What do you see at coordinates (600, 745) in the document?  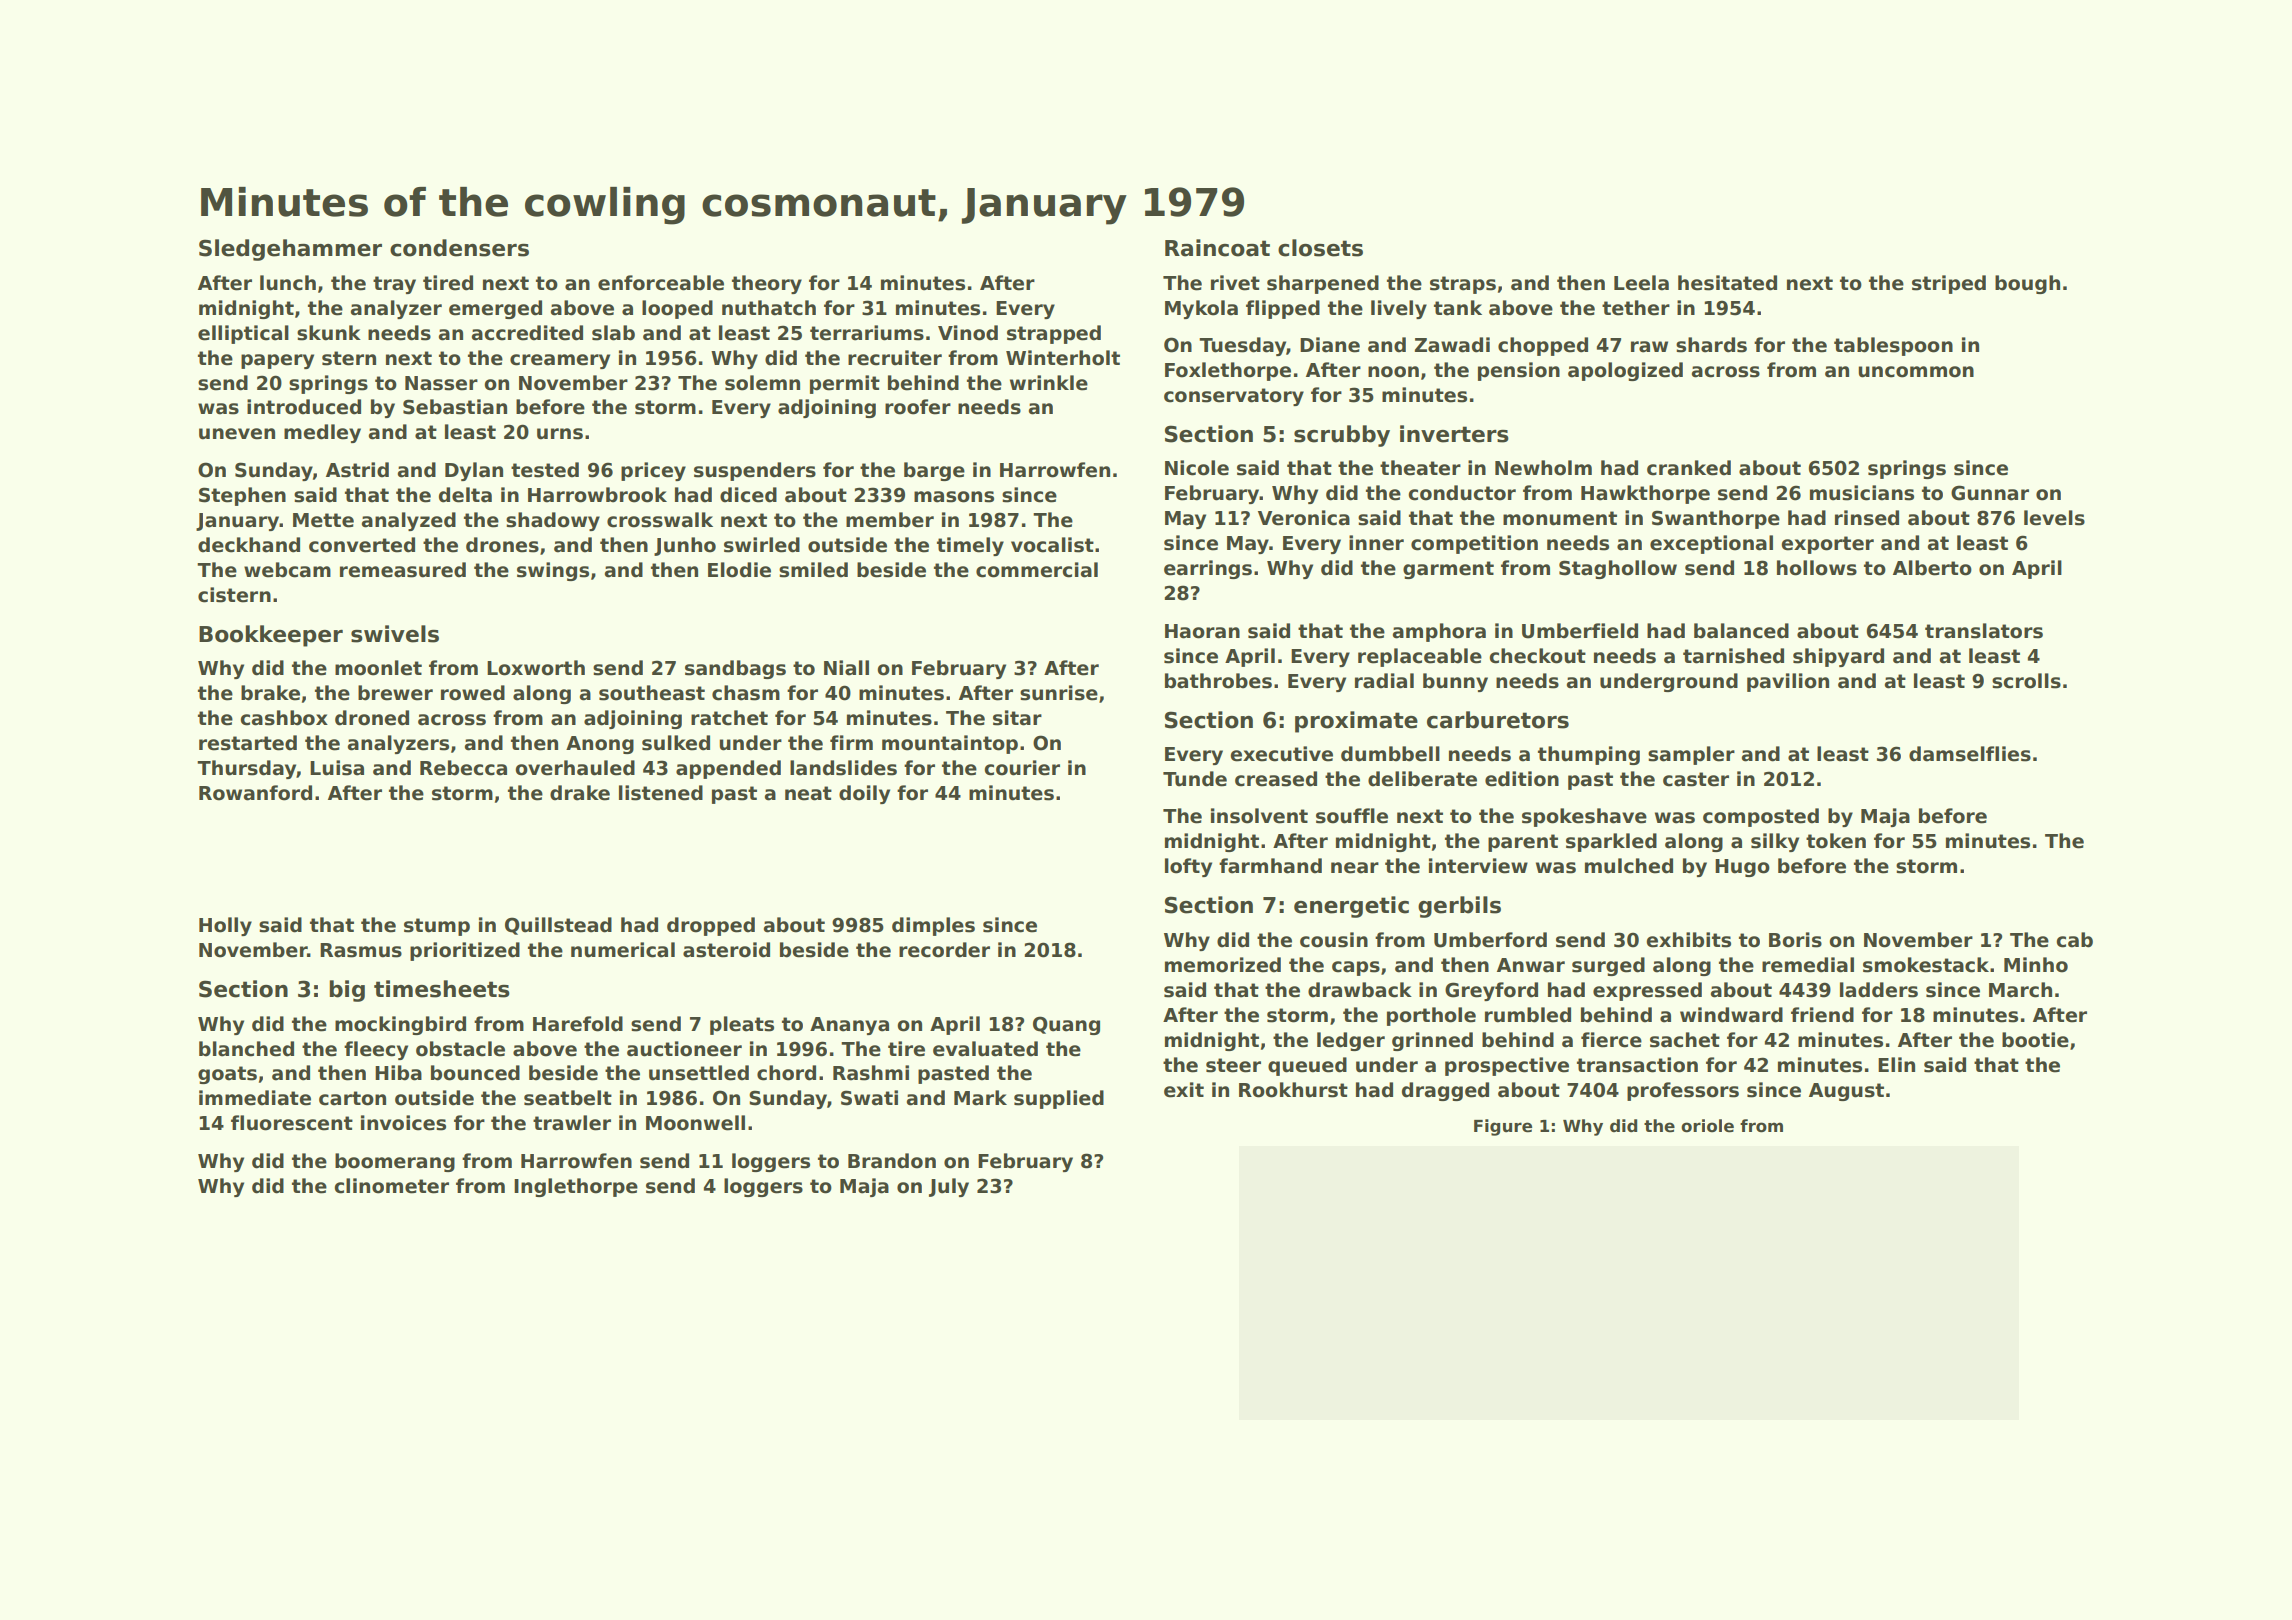 I see `Anong` at bounding box center [600, 745].
